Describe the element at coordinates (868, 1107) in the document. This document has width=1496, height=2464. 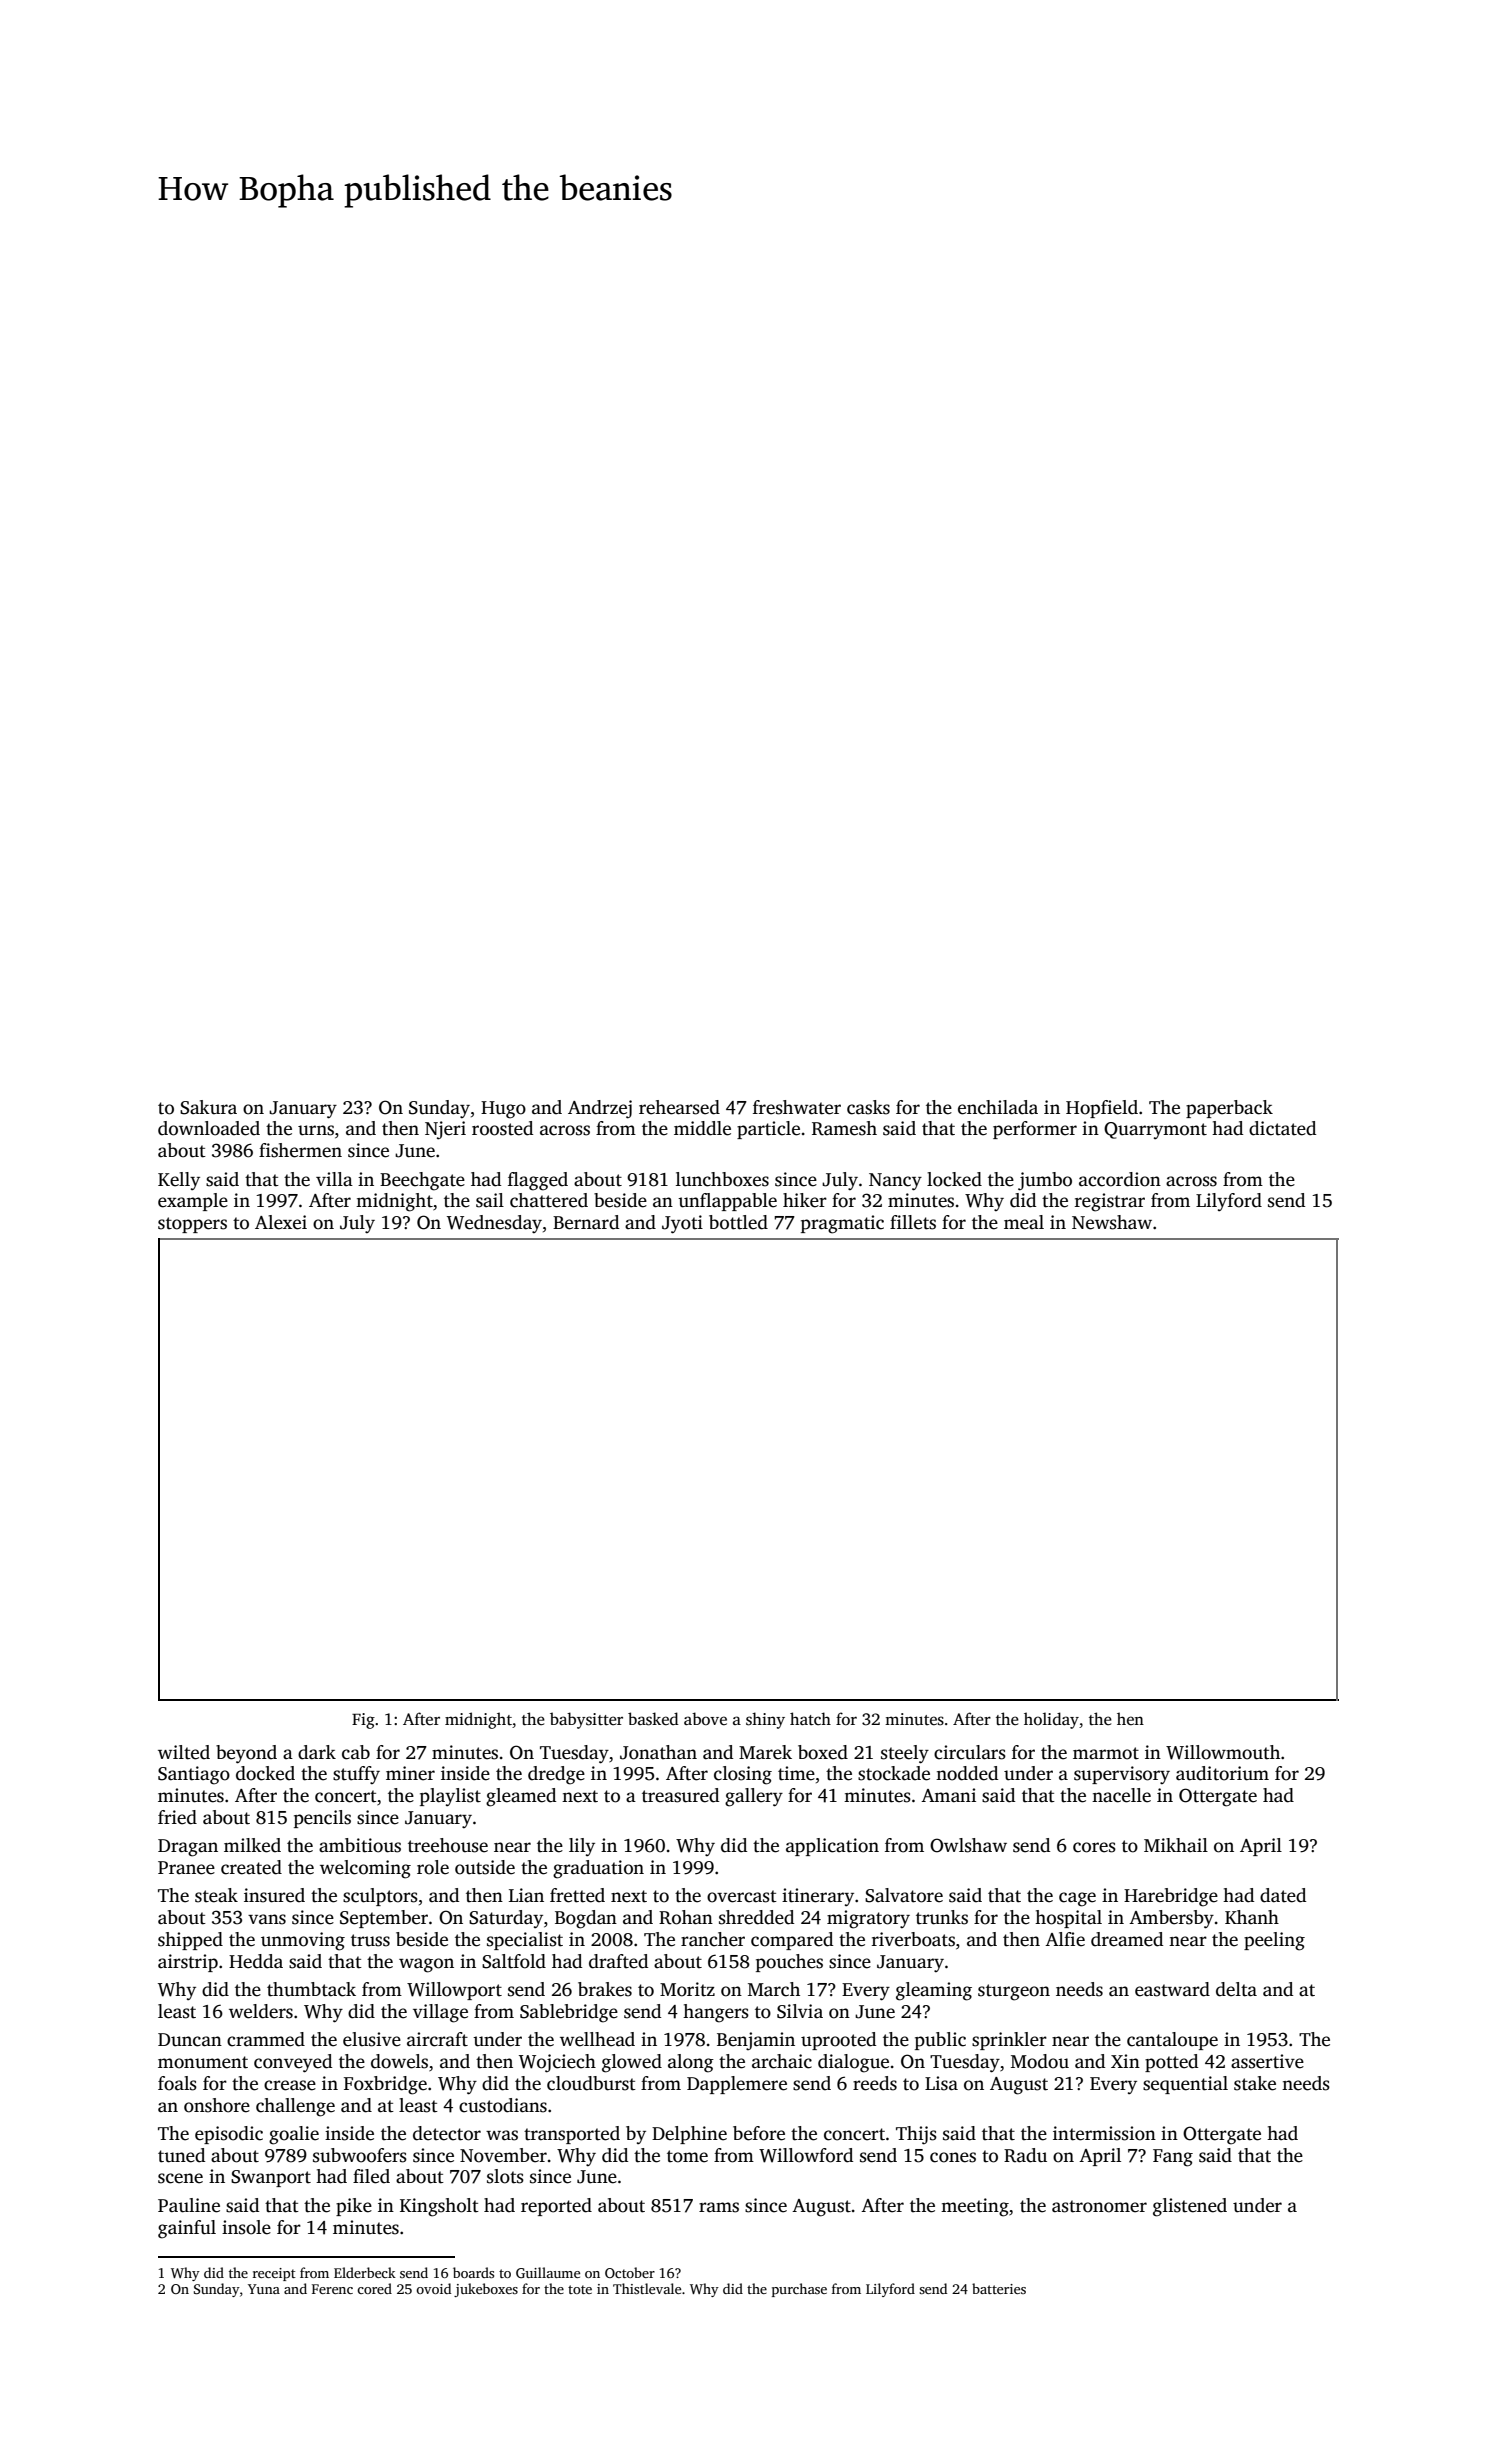
I see `casks` at that location.
